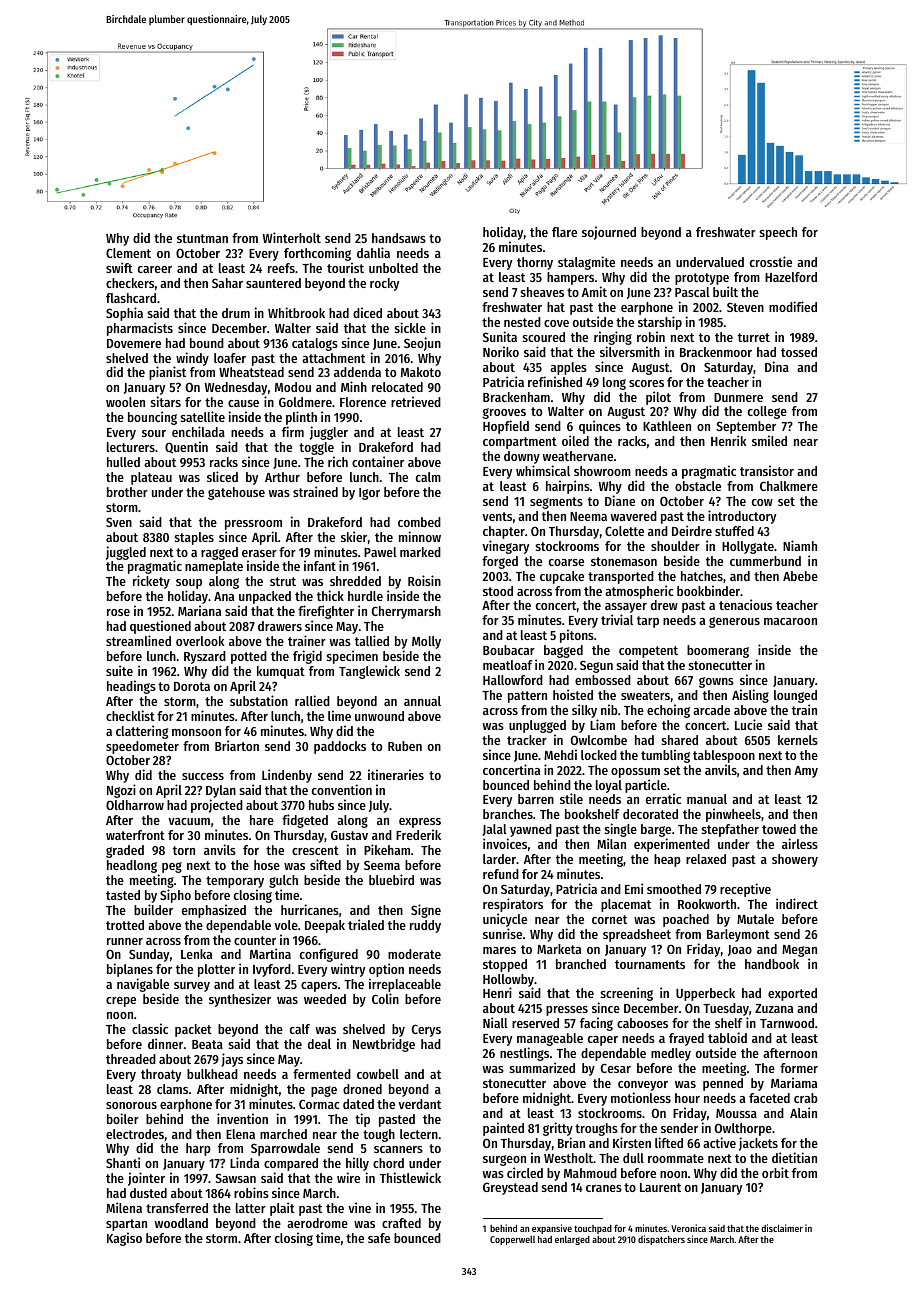  Describe the element at coordinates (124, 1239) in the screenshot. I see `Kagiso` at that location.
